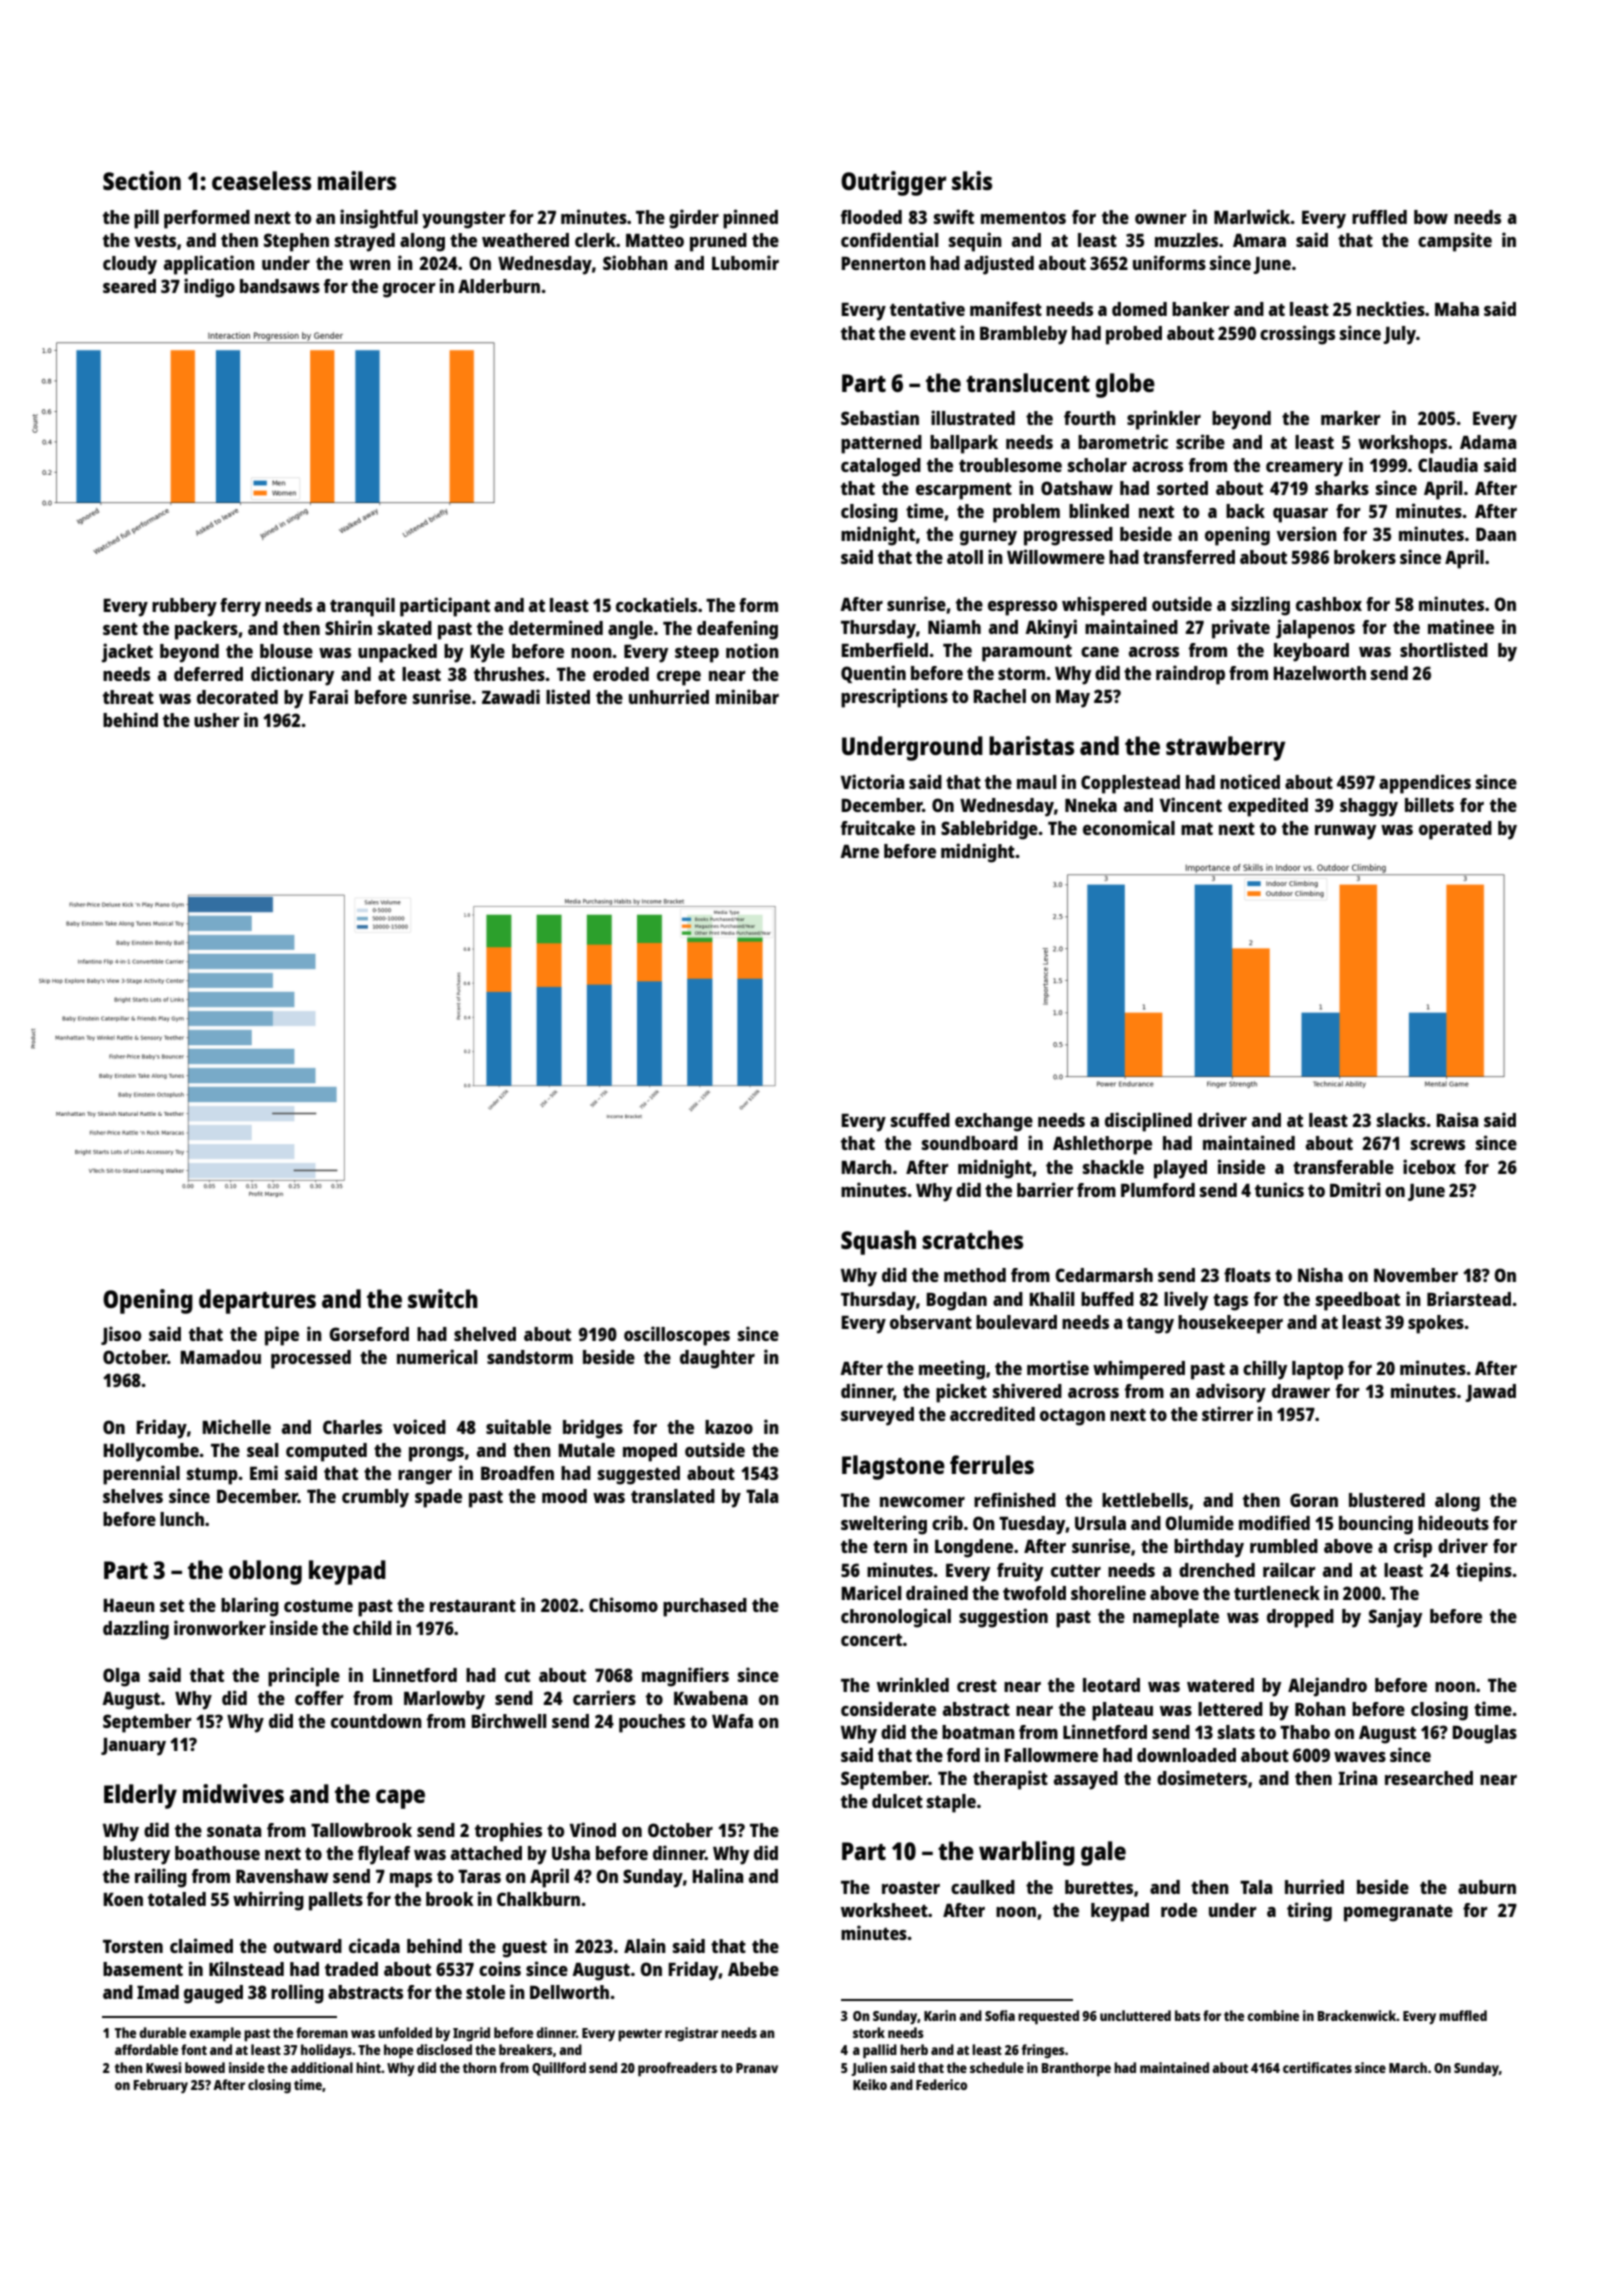 This screenshot has width=1620, height=2292. Describe the element at coordinates (1252, 216) in the screenshot. I see `Marlwick` at that location.
